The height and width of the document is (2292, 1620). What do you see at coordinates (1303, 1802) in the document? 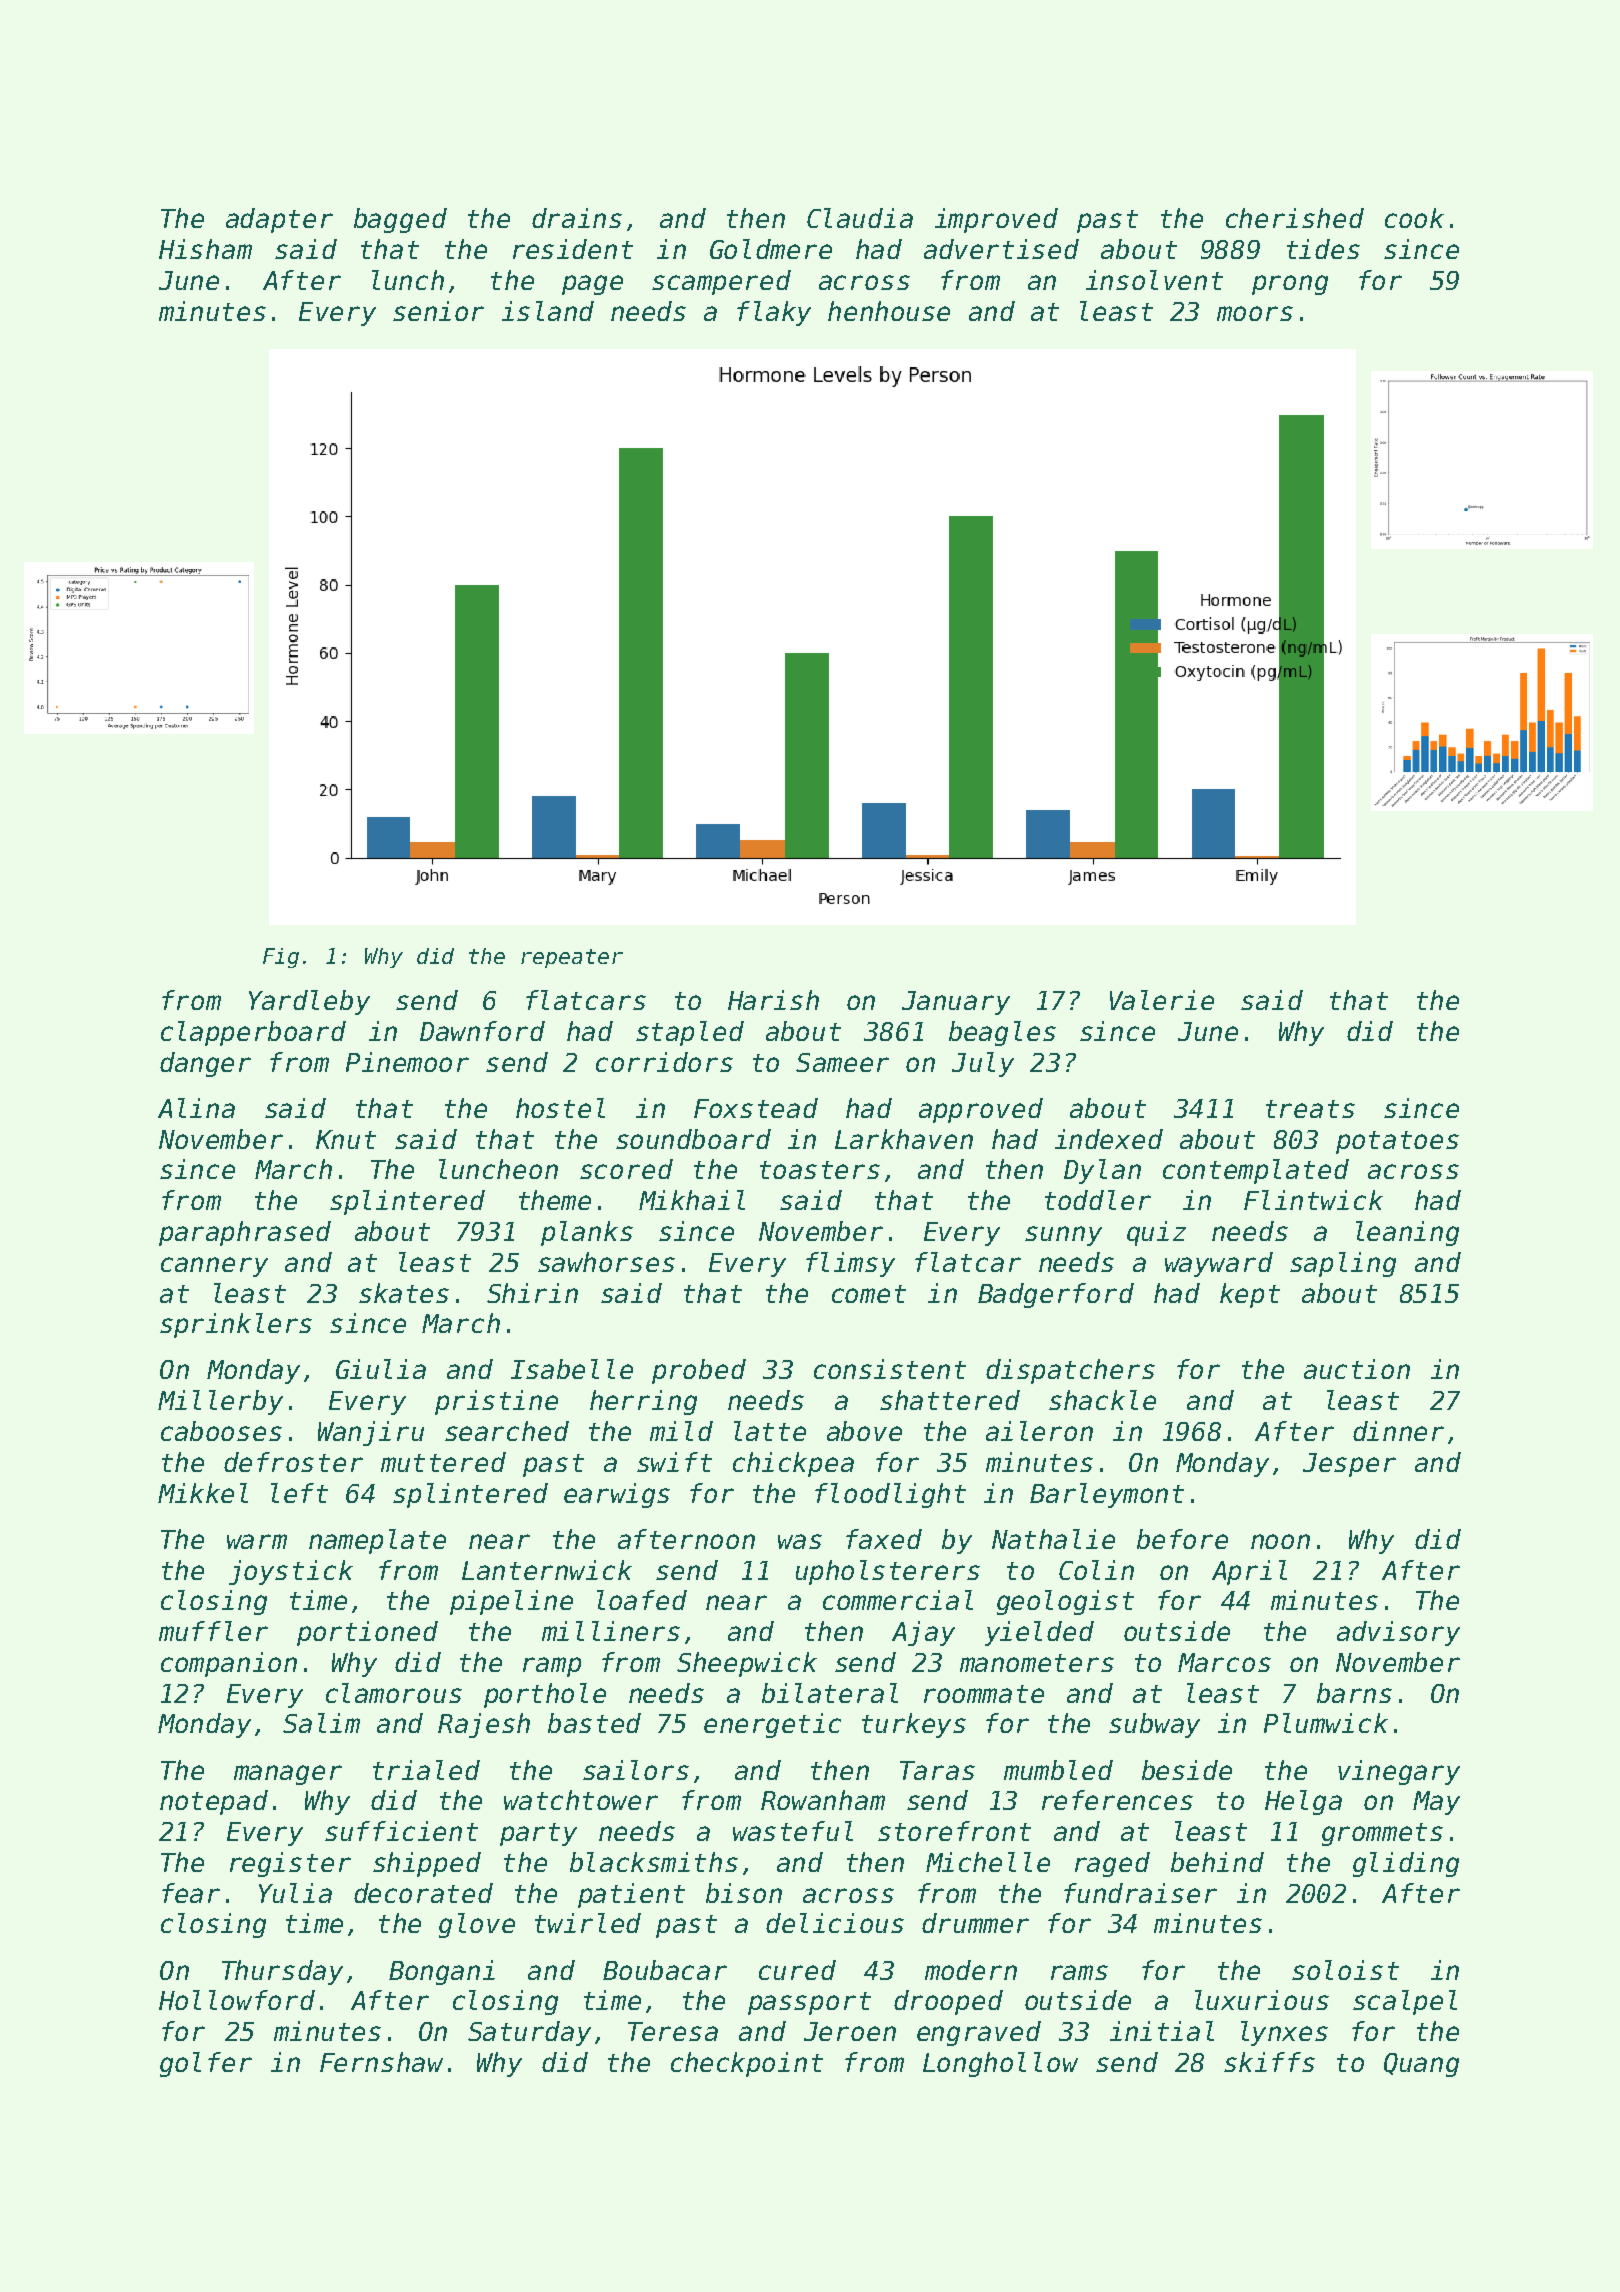
I see `Helga` at bounding box center [1303, 1802].
